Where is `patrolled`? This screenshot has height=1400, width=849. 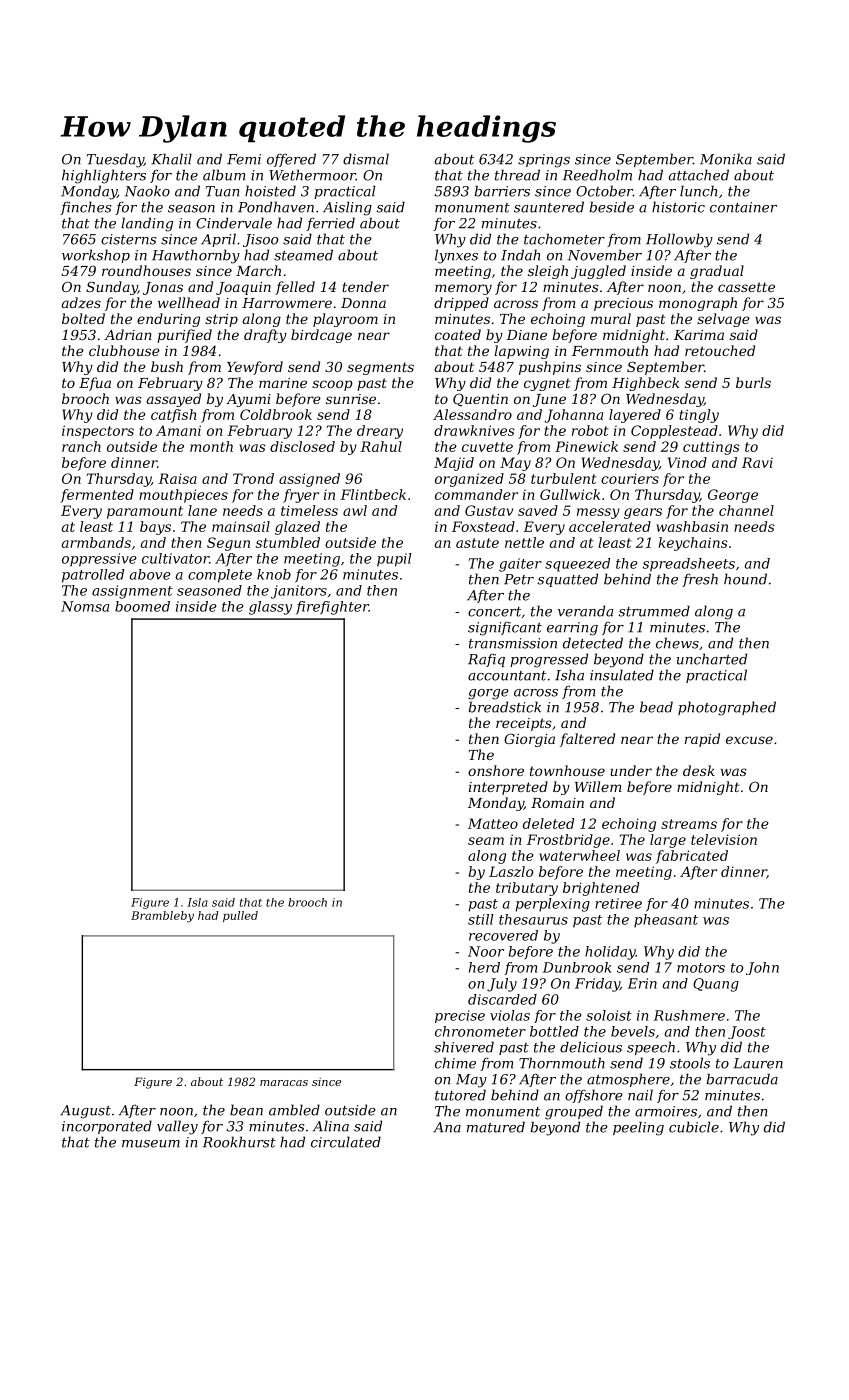 patrolled is located at coordinates (93, 576).
